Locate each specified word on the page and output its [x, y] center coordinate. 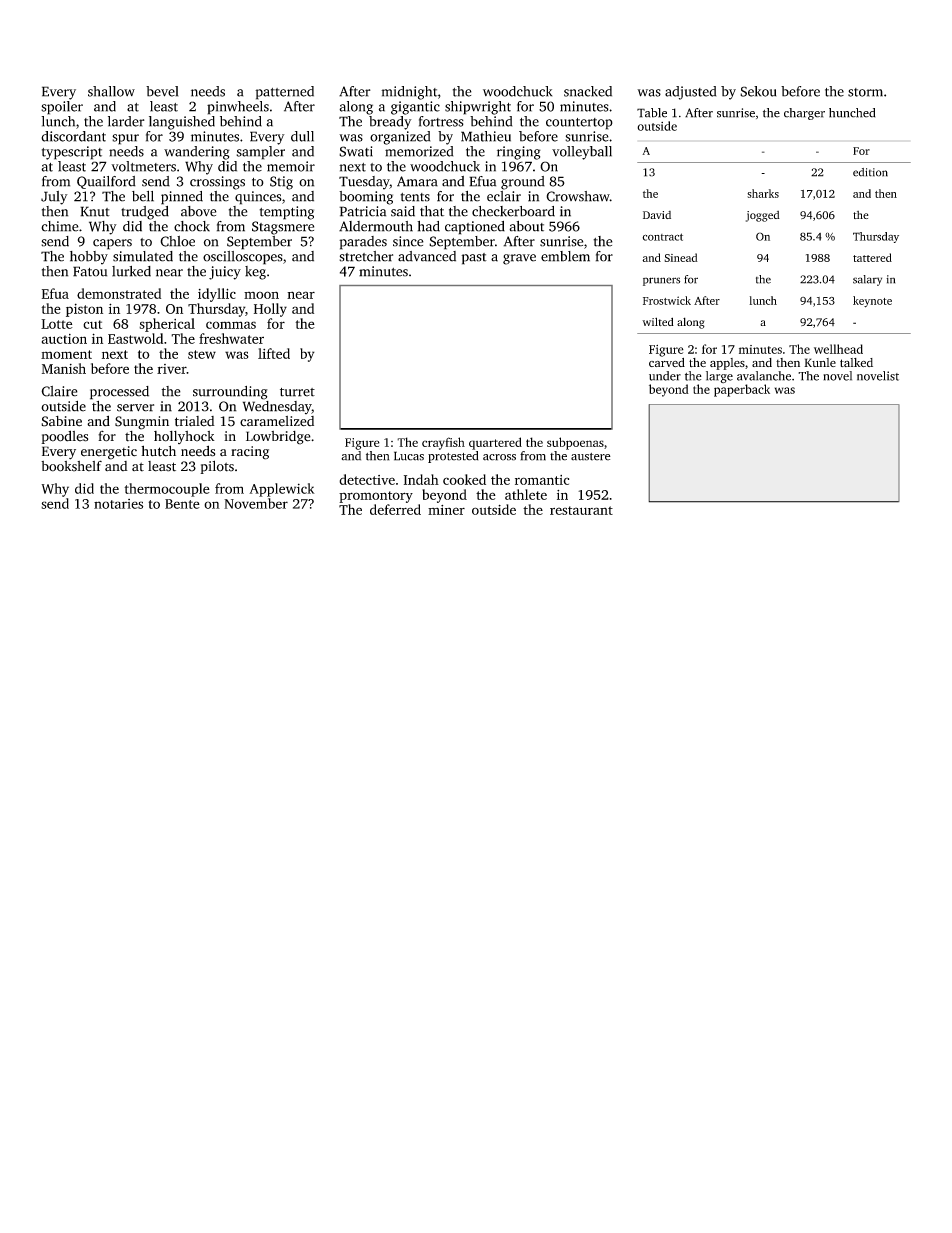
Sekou [758, 91]
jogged [763, 216]
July [54, 198]
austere [591, 457]
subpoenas [575, 443]
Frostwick [667, 300]
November [256, 503]
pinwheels [238, 108]
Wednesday [277, 407]
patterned [284, 93]
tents [415, 197]
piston [84, 310]
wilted [658, 321]
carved [667, 362]
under [665, 376]
